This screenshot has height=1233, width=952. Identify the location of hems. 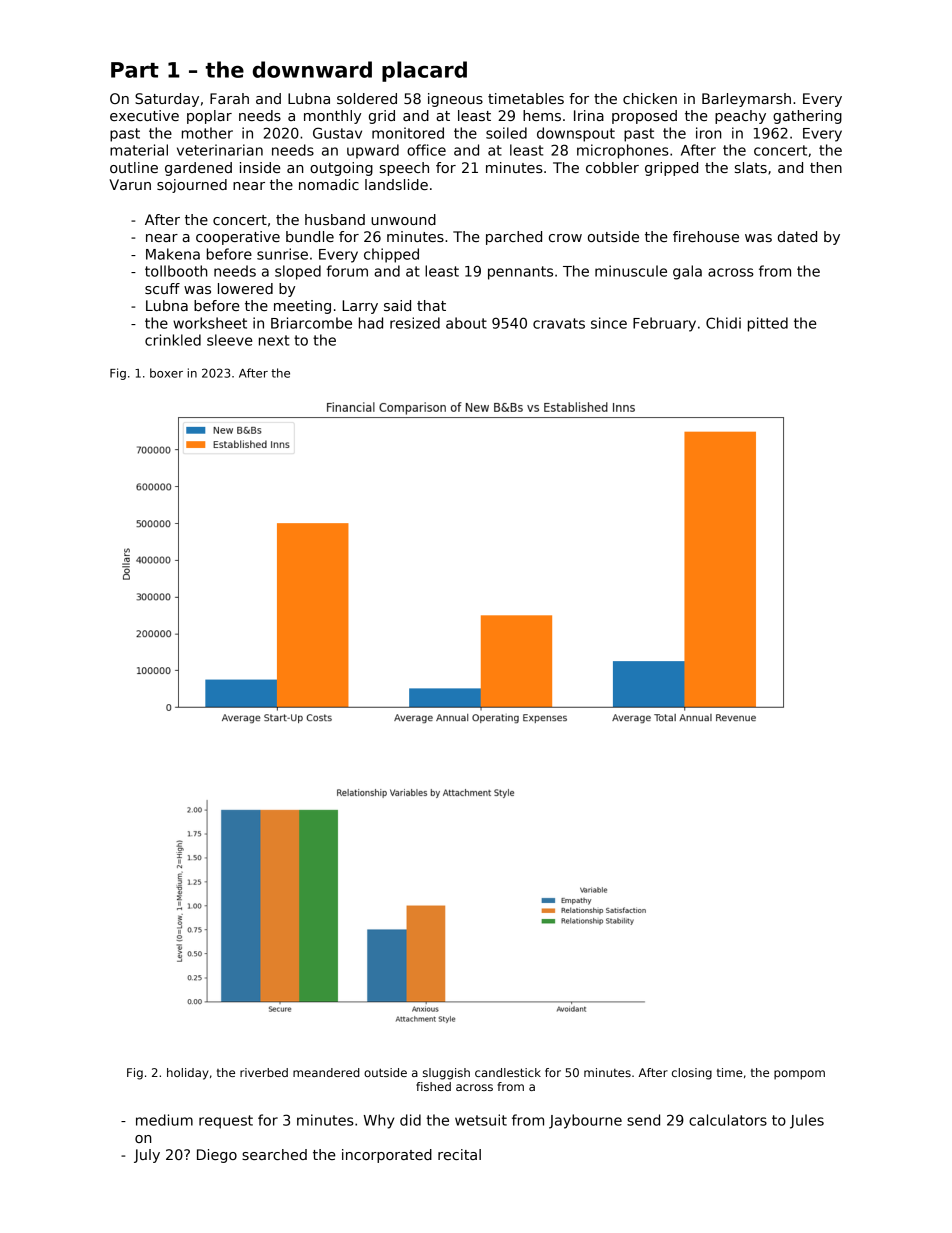
(542, 115).
